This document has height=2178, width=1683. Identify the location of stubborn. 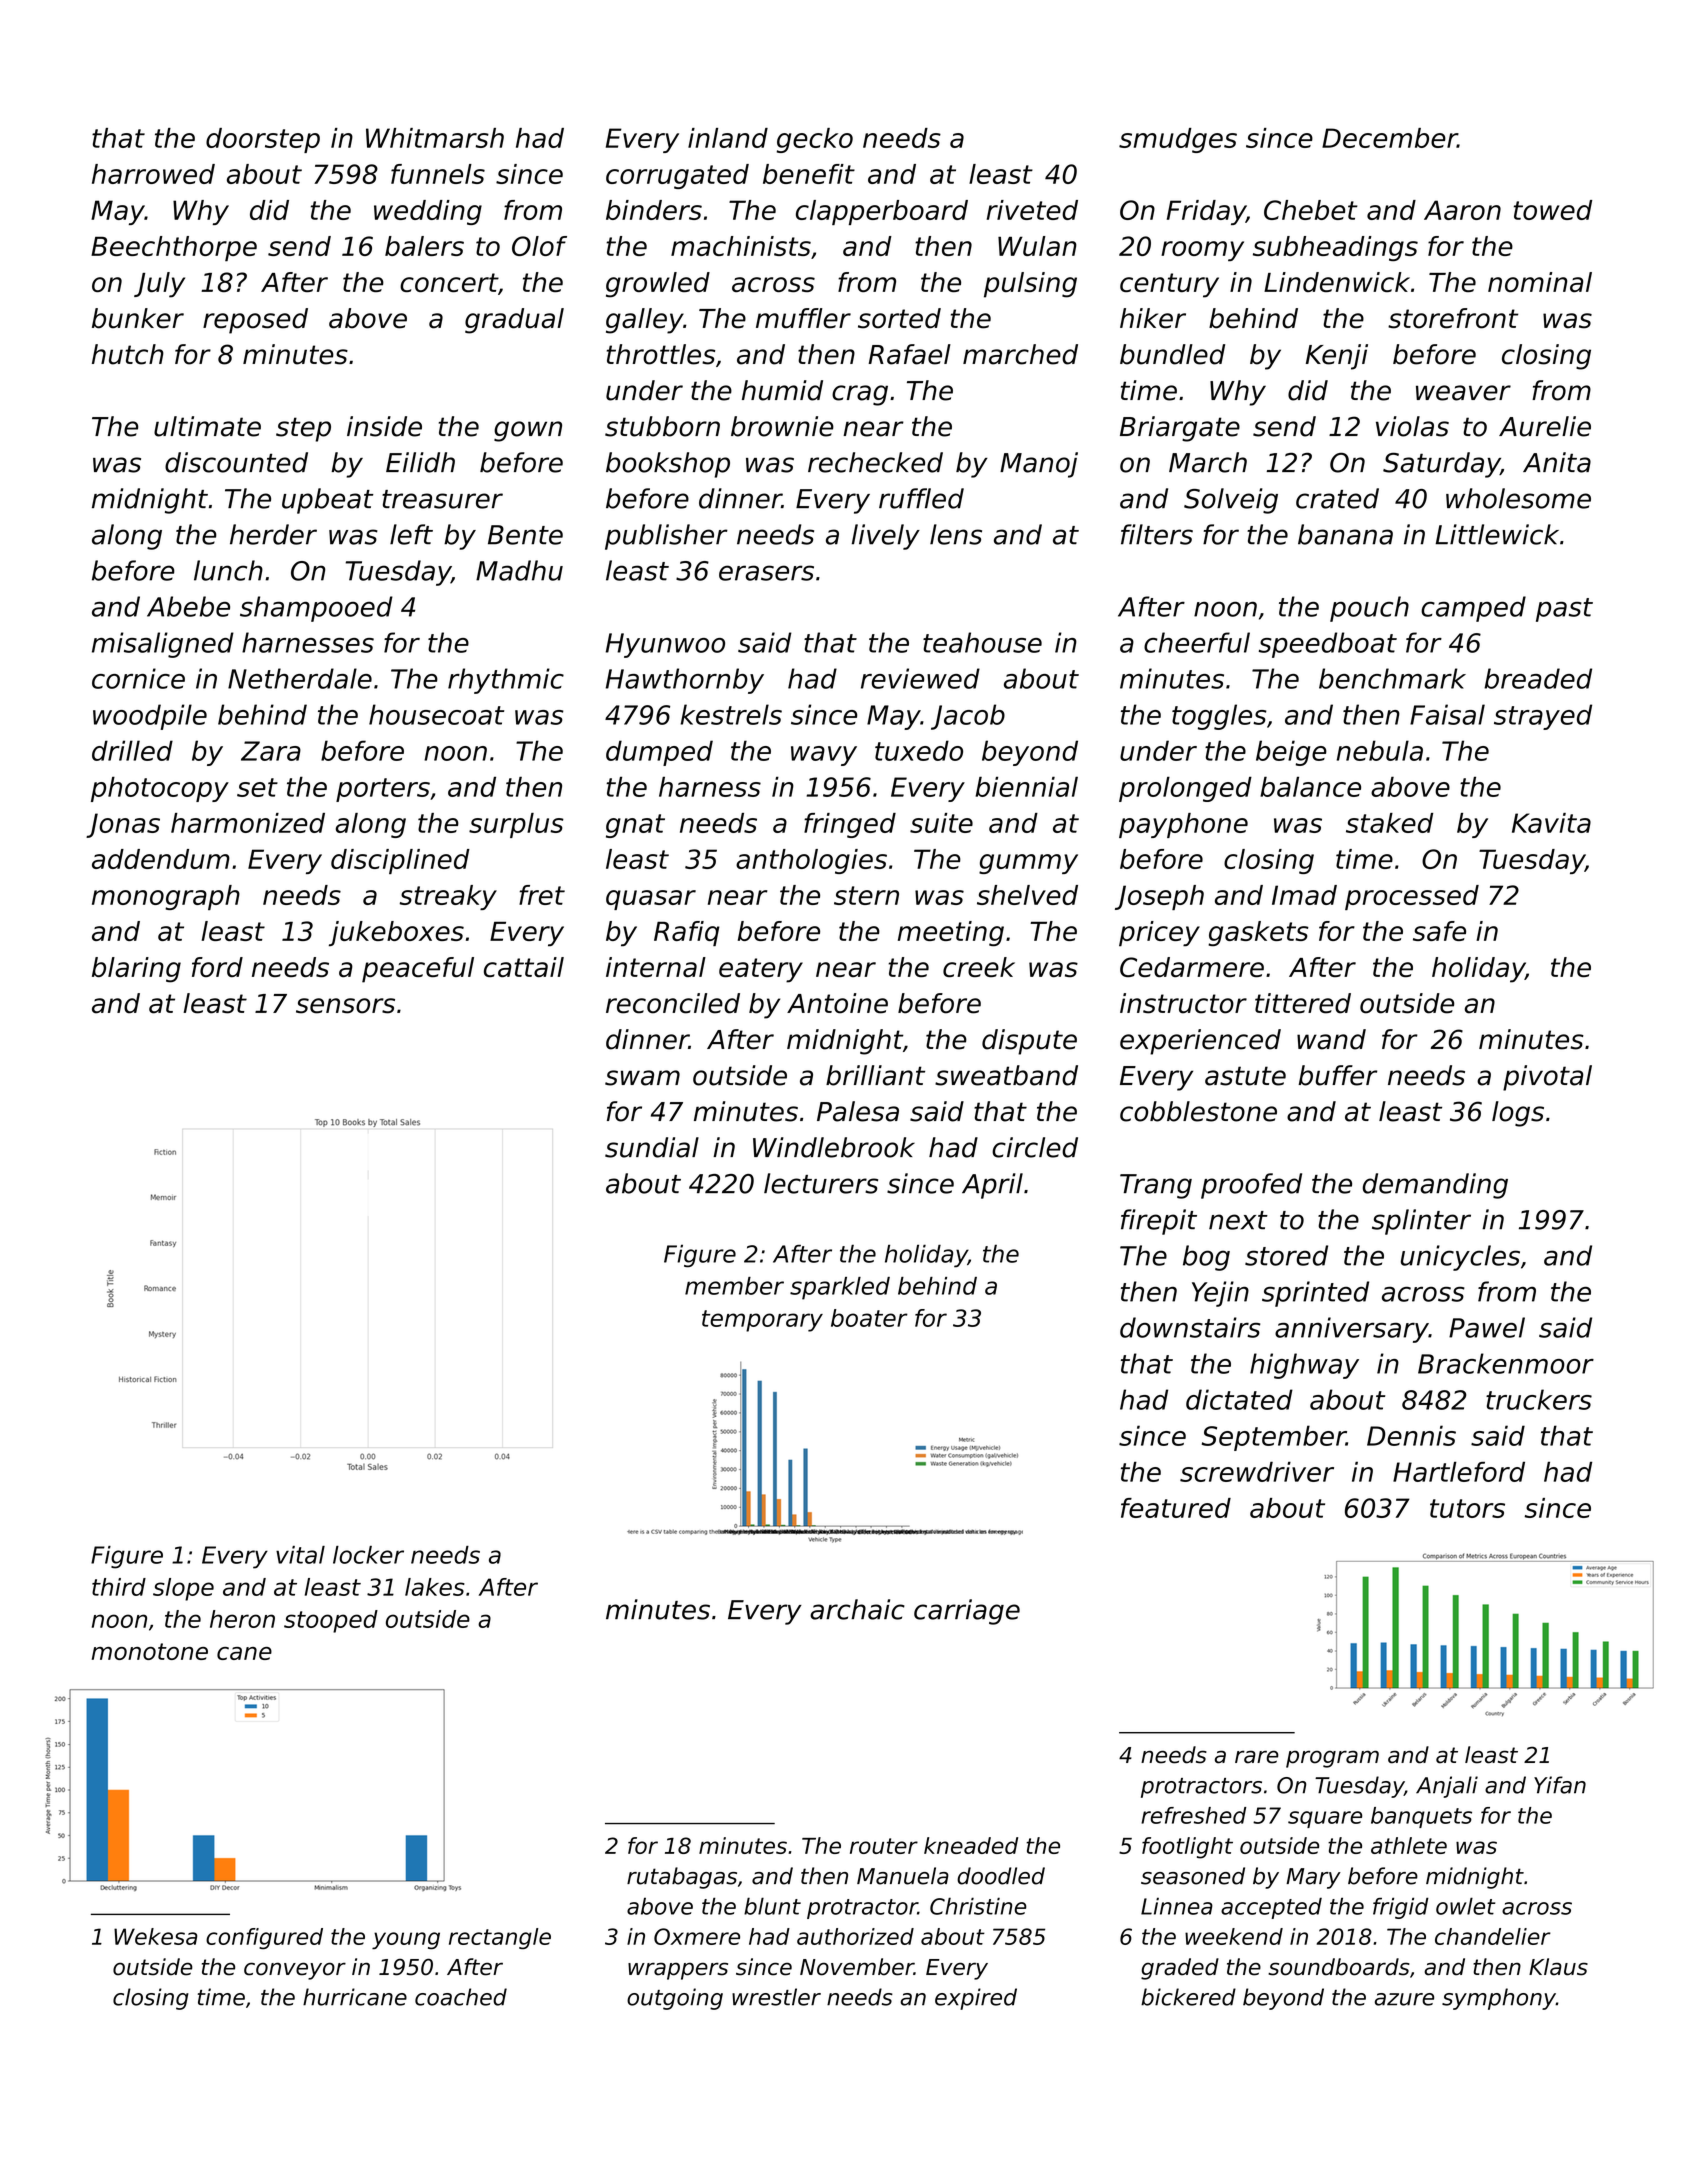
(662, 426).
